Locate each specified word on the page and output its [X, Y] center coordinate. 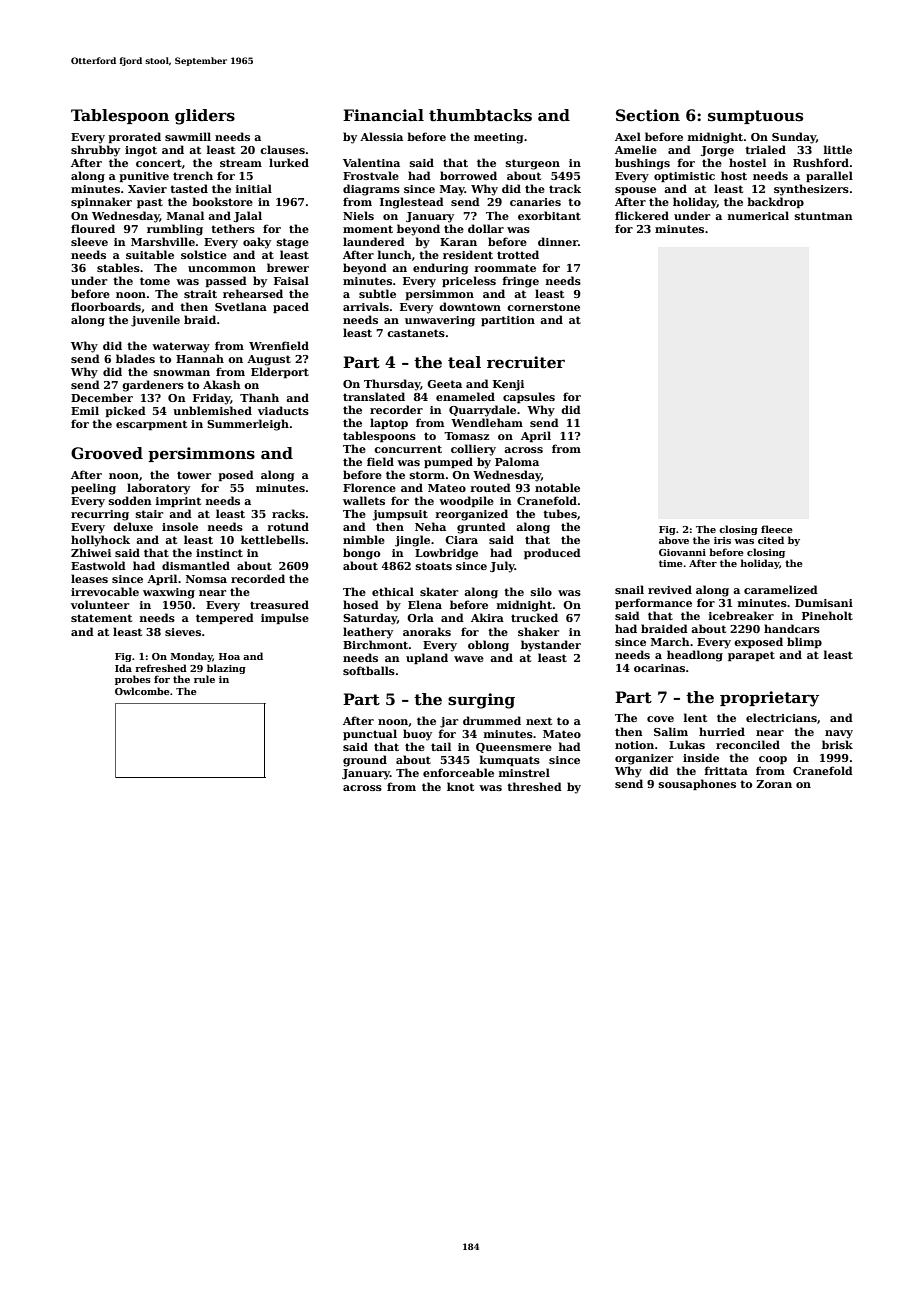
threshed [534, 786]
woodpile [466, 501]
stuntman [824, 216]
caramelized [781, 589]
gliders [205, 117]
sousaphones [697, 784]
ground [365, 761]
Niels [358, 215]
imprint [178, 502]
